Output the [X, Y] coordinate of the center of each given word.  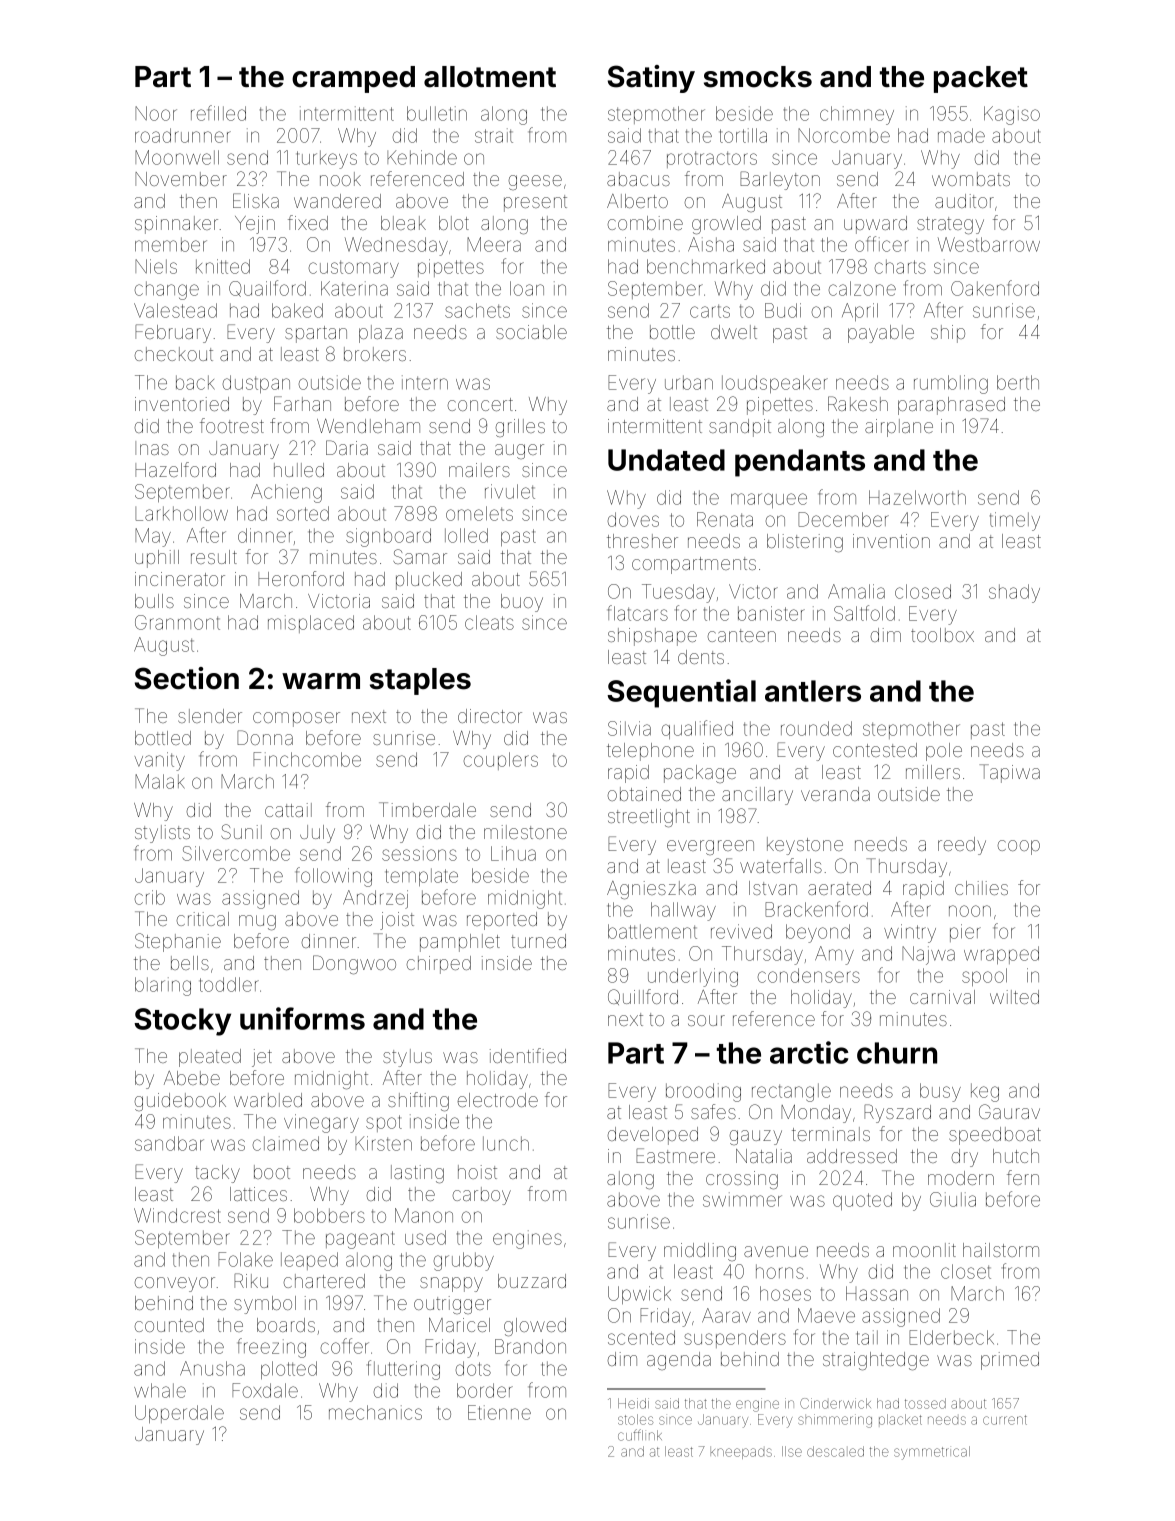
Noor [156, 113]
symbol [265, 1305]
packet [981, 79]
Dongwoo [354, 964]
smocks [758, 77]
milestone [525, 832]
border [485, 1390]
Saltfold [864, 613]
